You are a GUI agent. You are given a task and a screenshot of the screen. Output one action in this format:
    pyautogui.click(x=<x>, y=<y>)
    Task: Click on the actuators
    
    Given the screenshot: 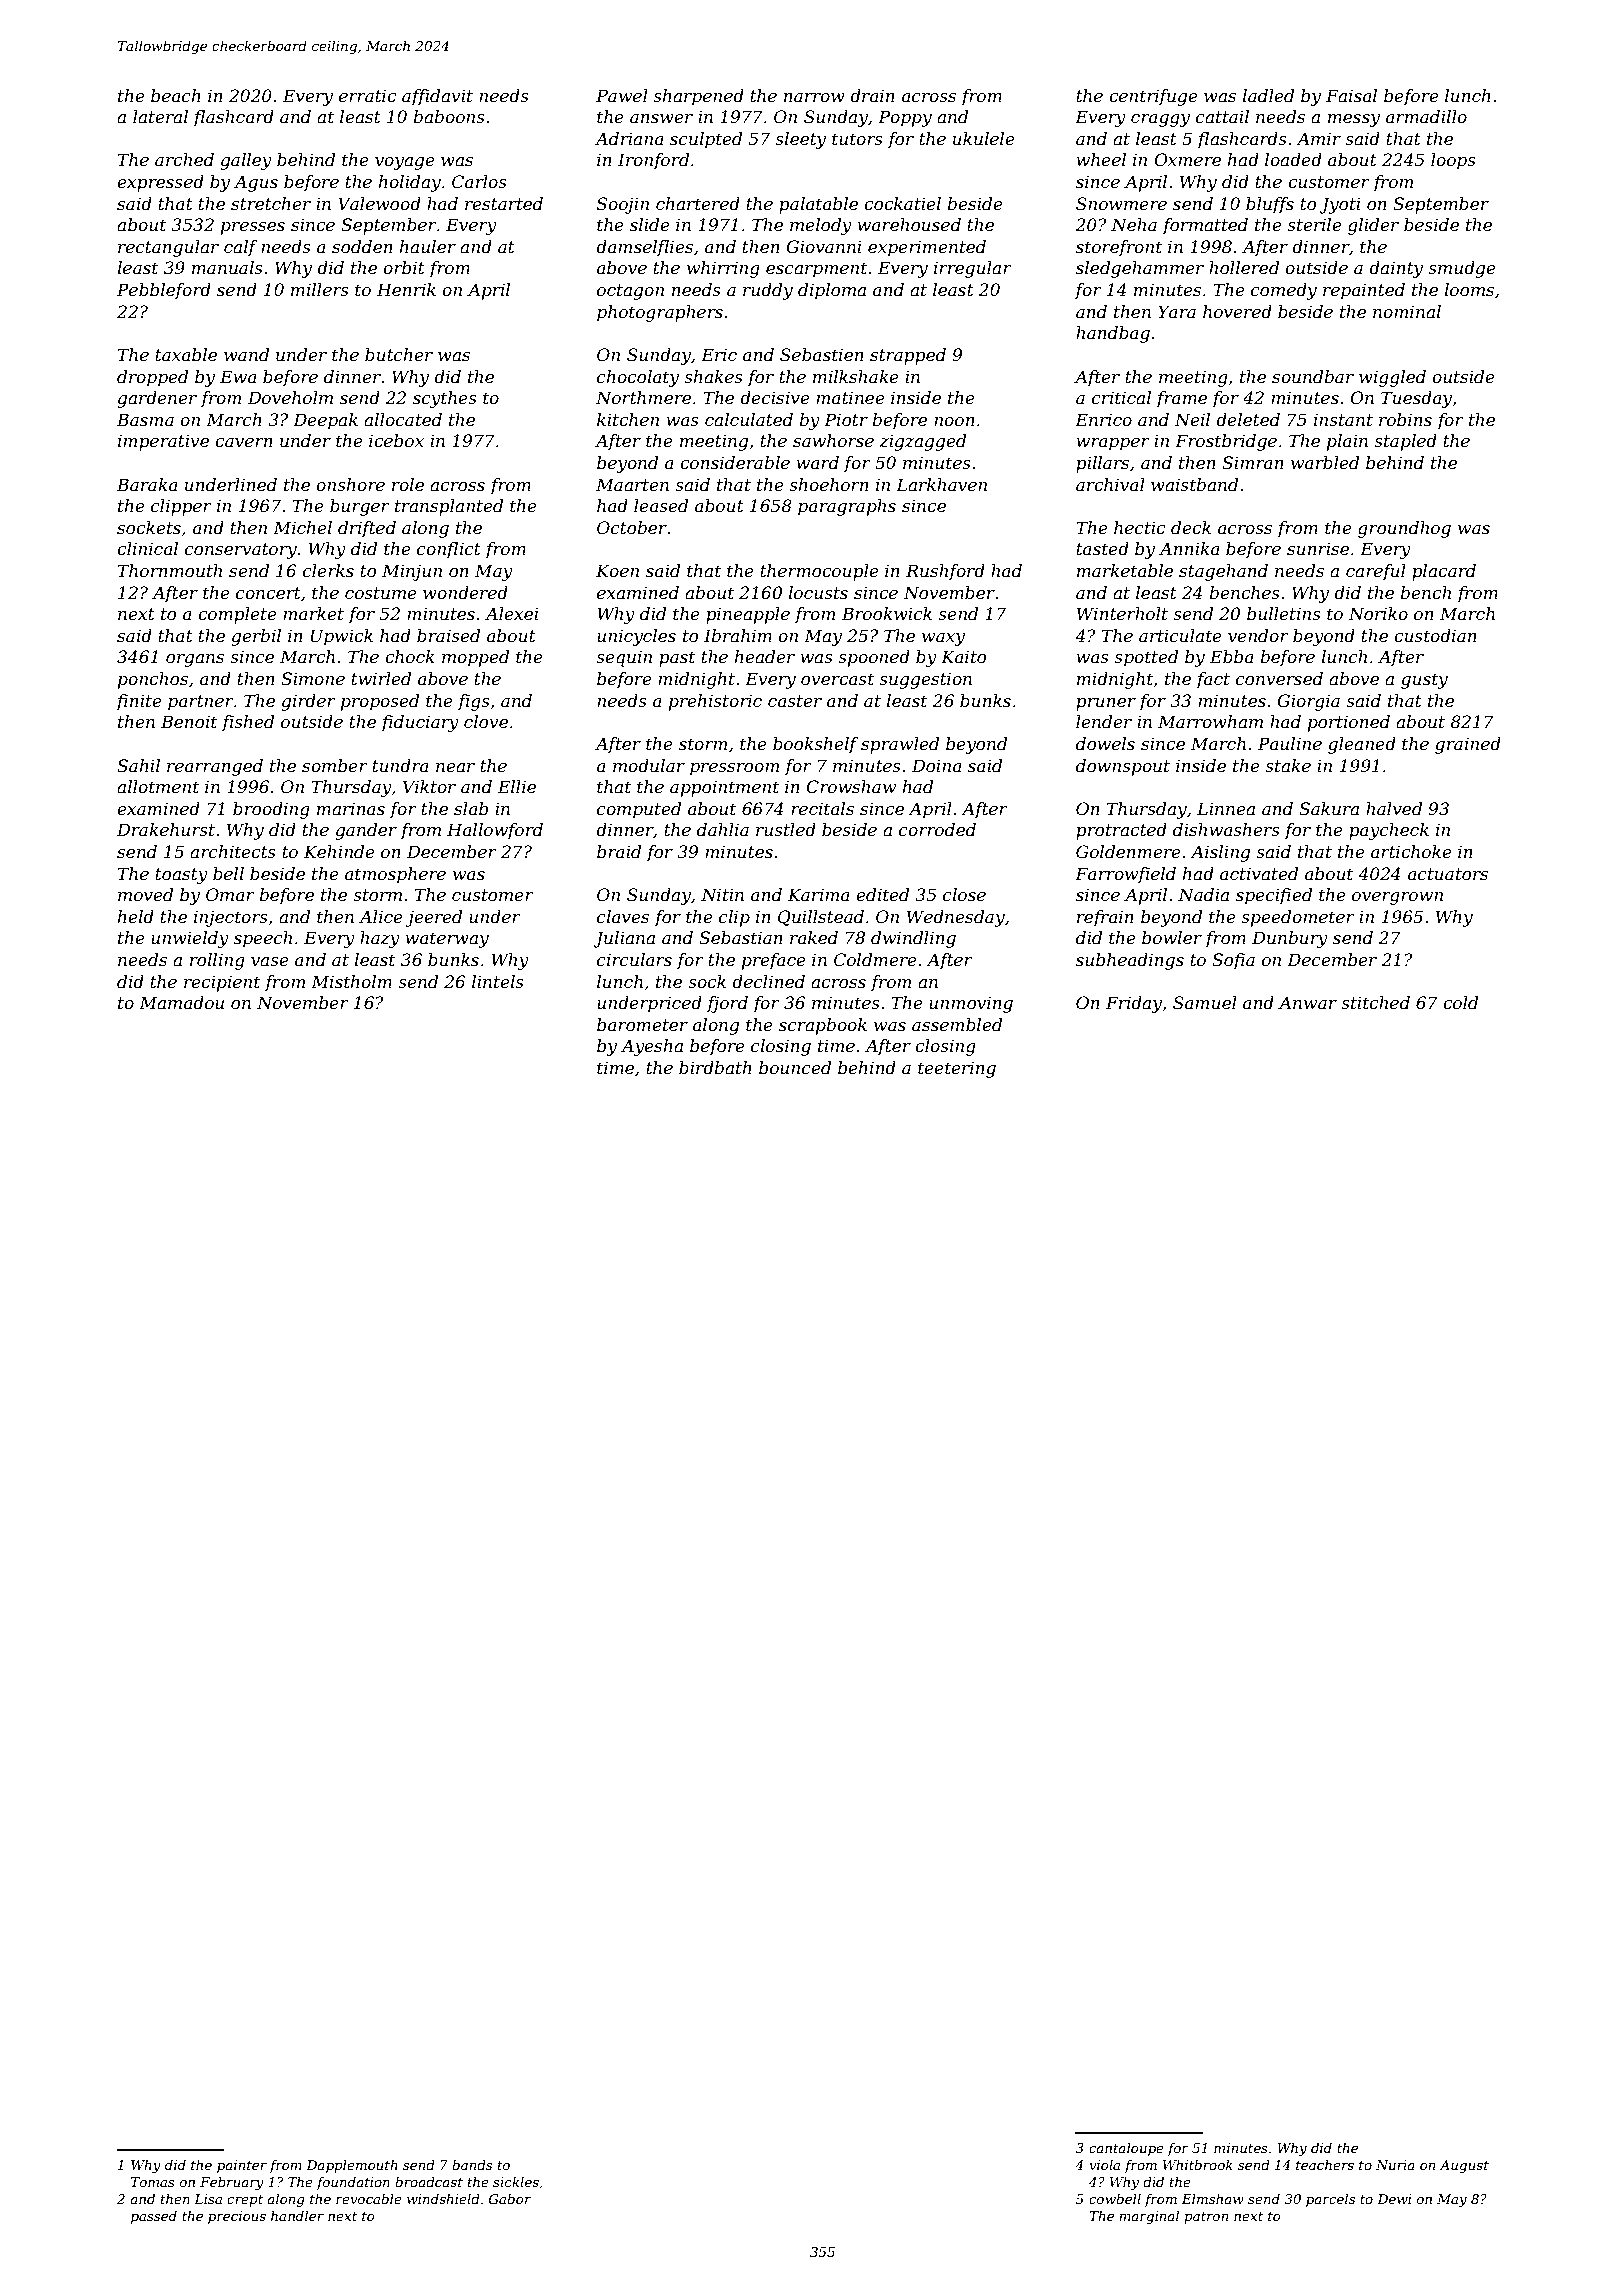 What is the action you would take?
    pyautogui.click(x=1448, y=874)
